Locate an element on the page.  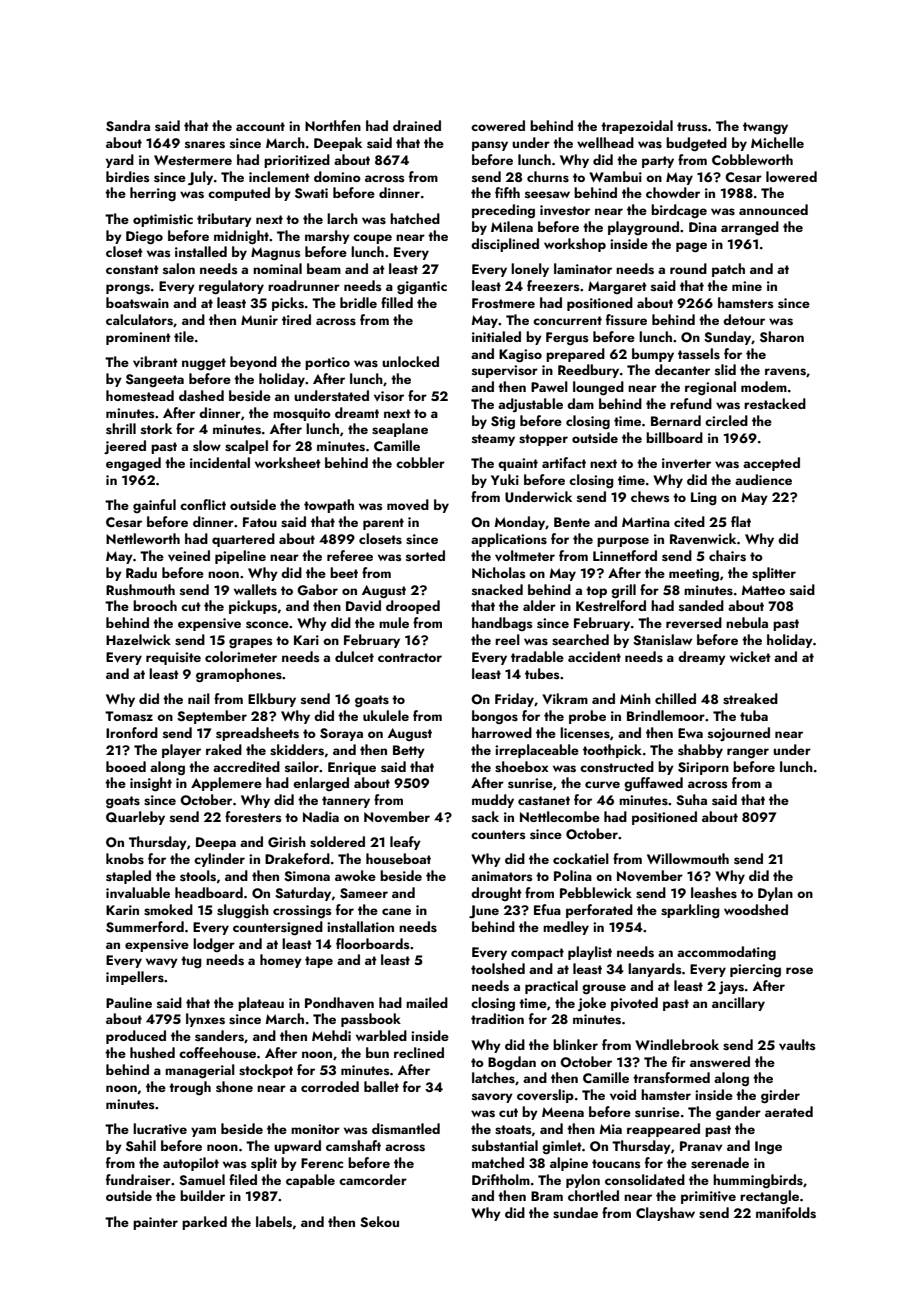
Radu is located at coordinates (141, 572).
